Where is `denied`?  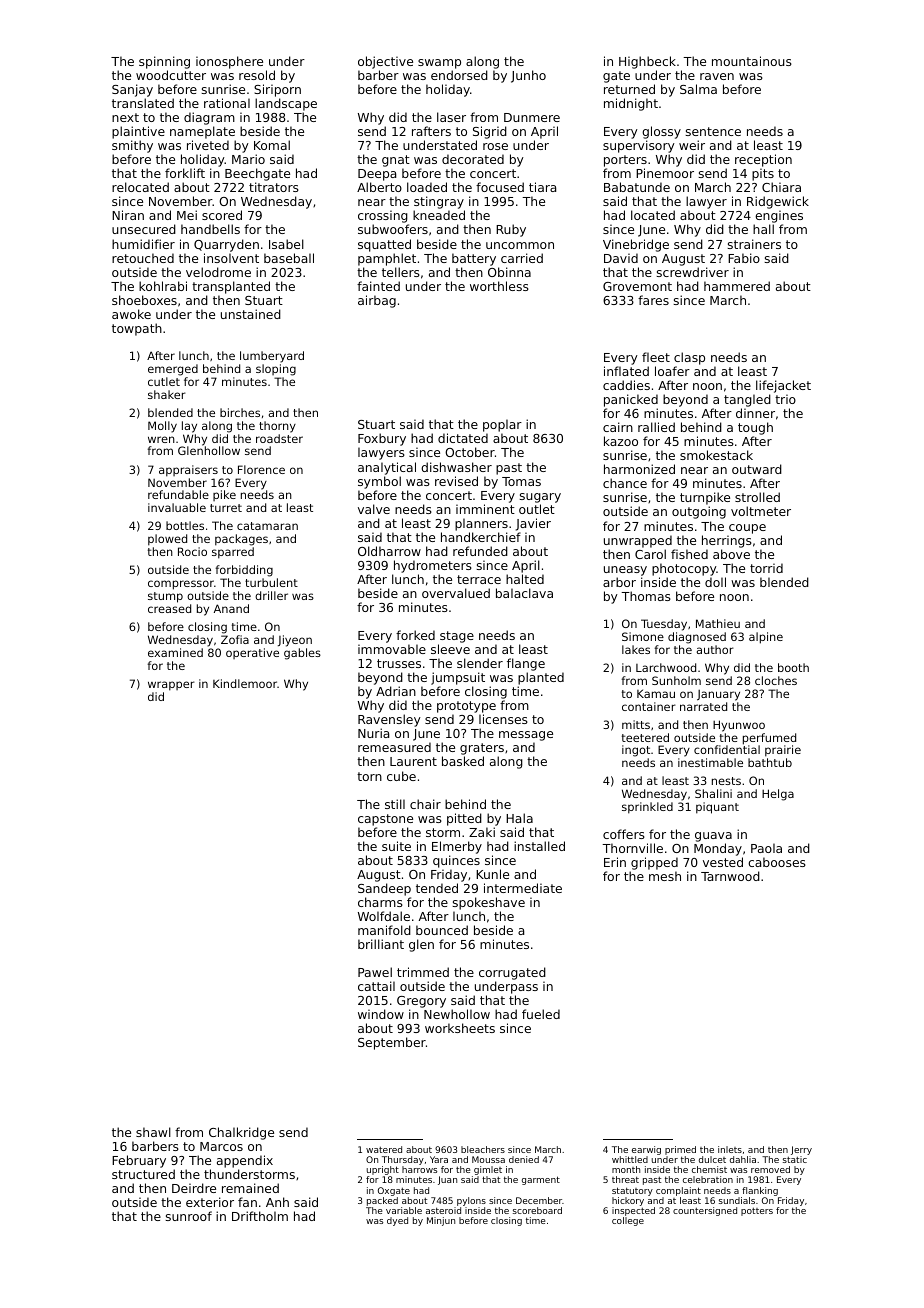
denied is located at coordinates (524, 1159).
